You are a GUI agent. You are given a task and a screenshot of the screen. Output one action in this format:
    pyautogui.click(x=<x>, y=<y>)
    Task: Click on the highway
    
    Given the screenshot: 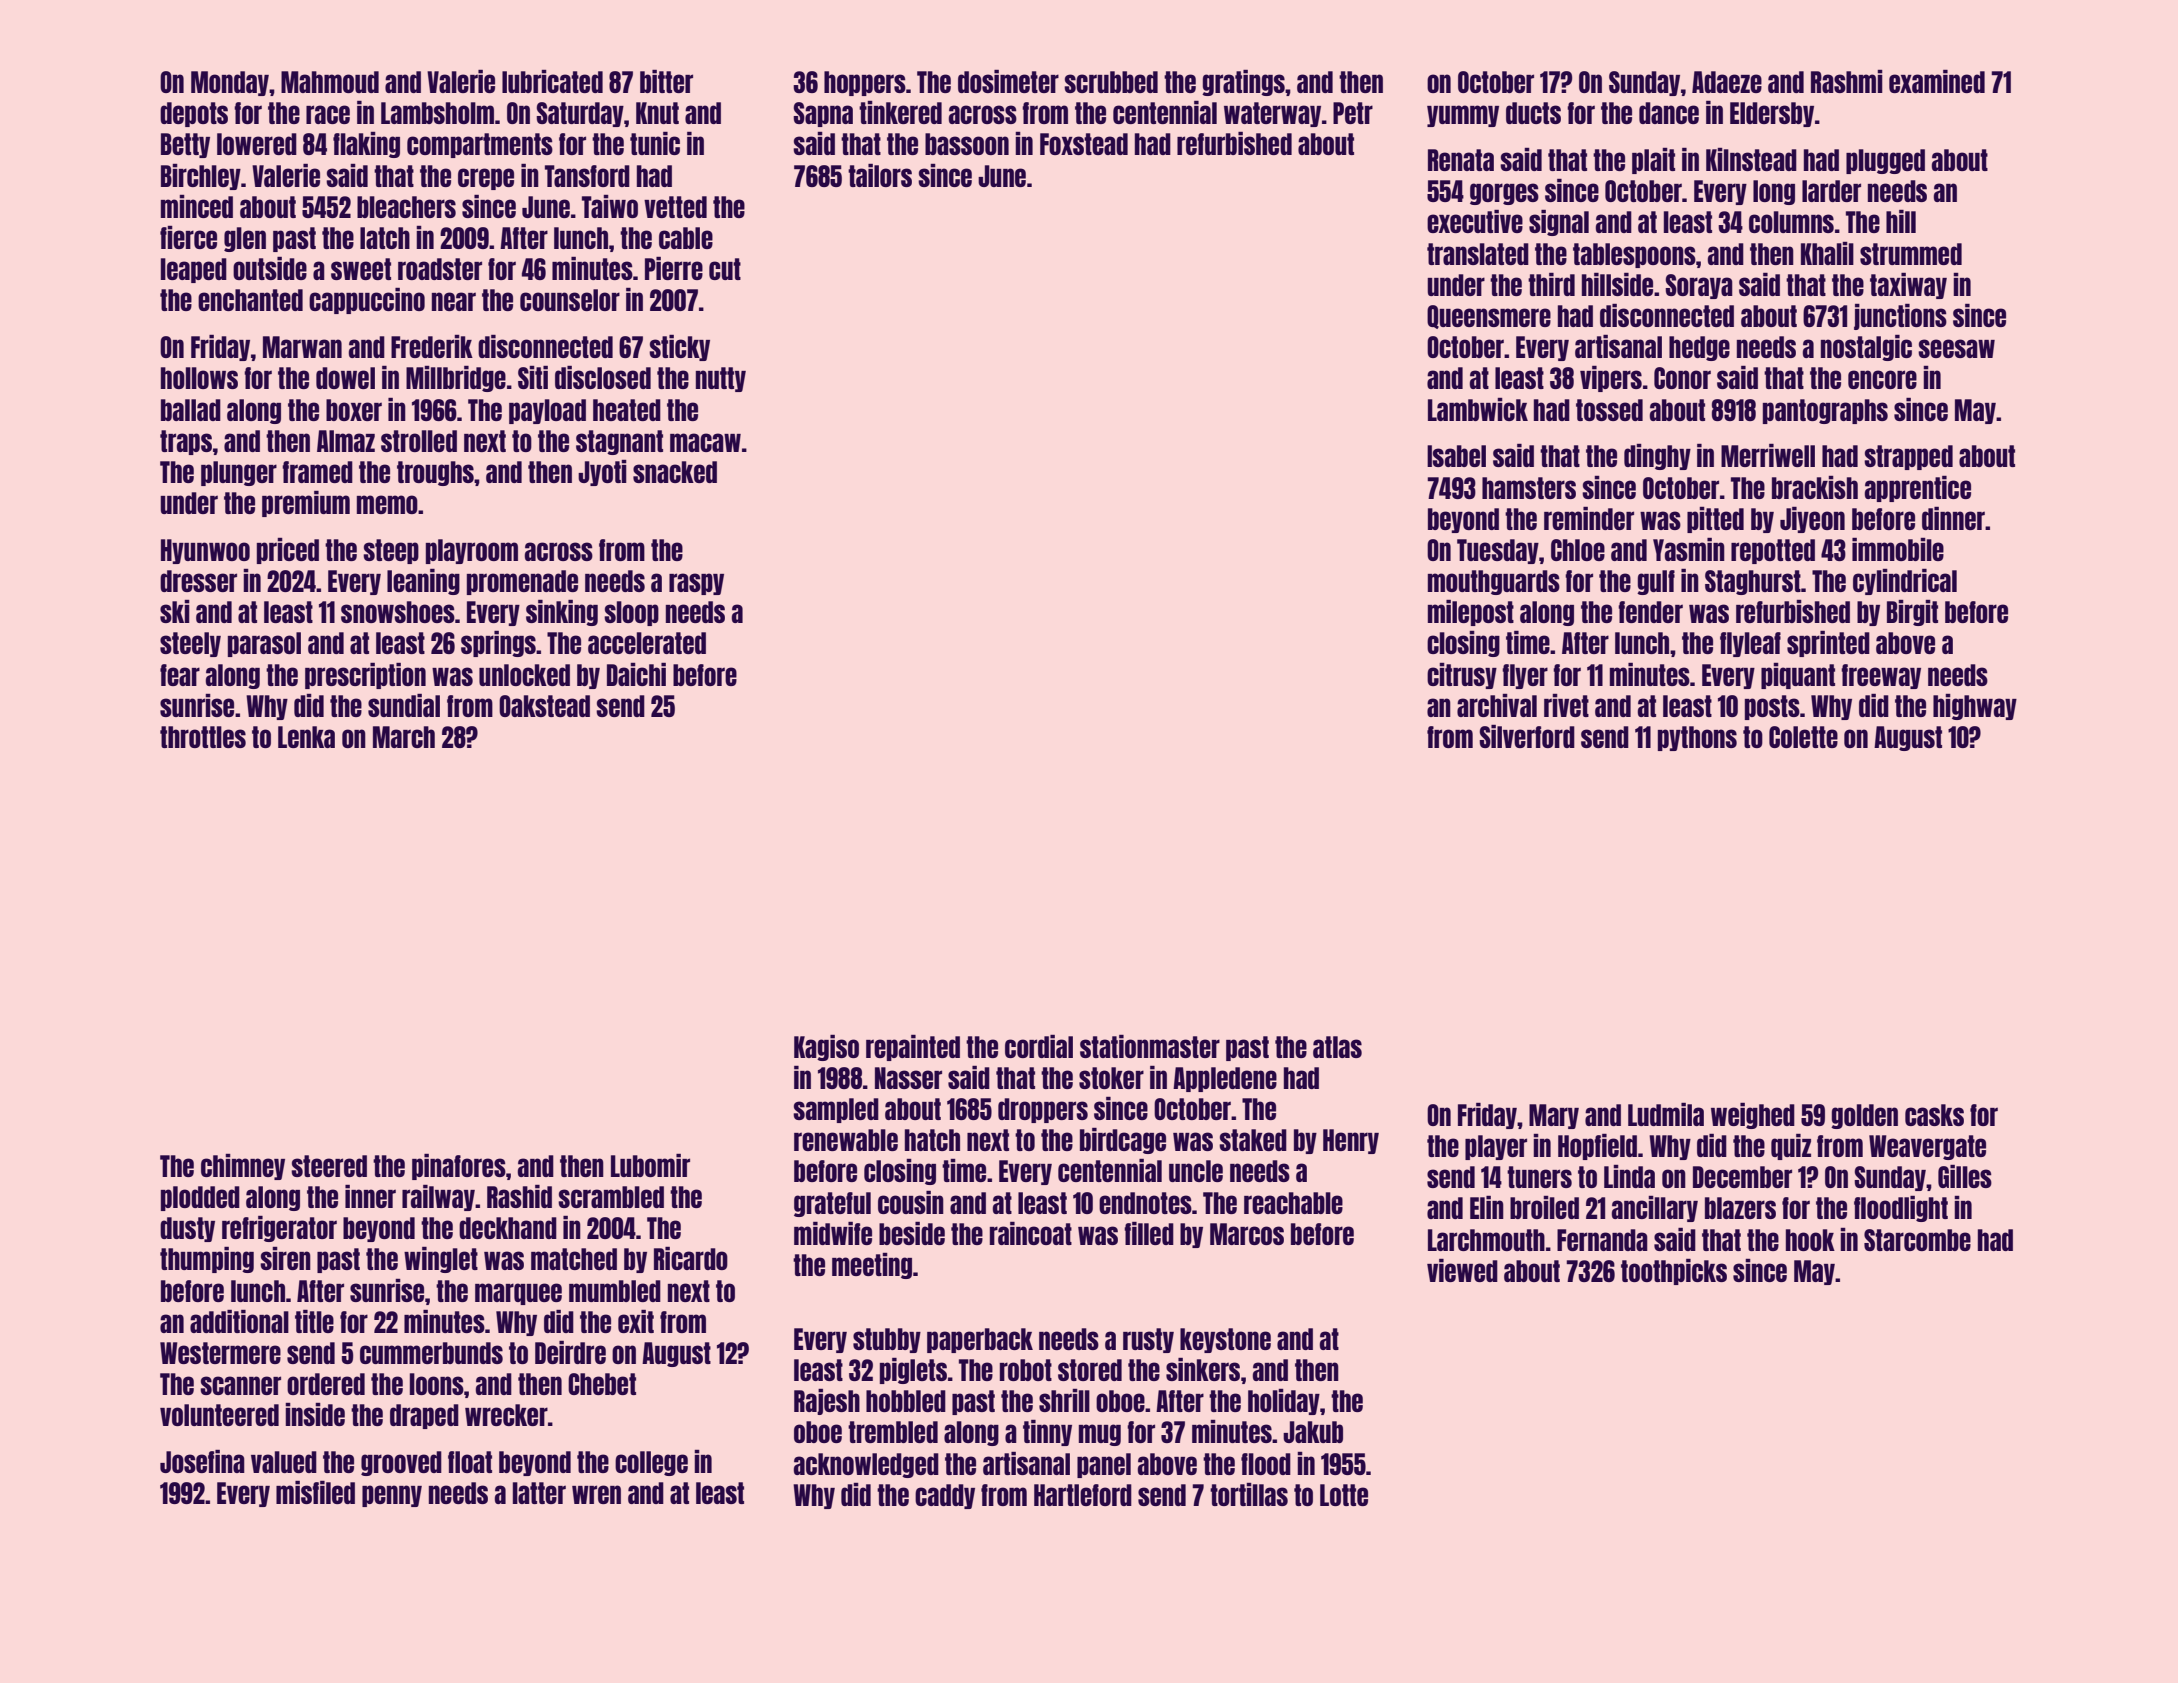 What is the action you would take?
    pyautogui.click(x=1975, y=707)
